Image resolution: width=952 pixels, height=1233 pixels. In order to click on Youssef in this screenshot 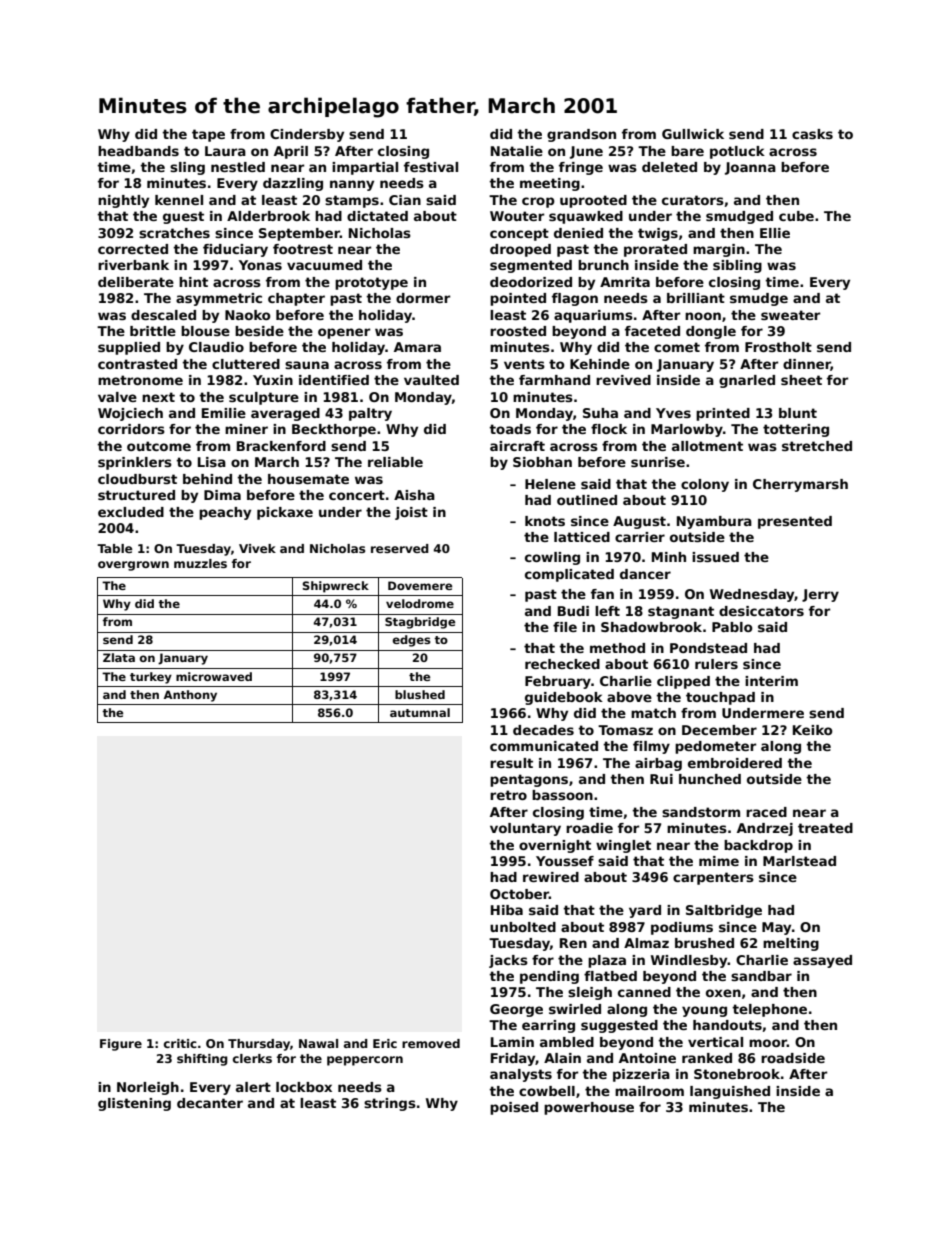, I will do `click(565, 861)`.
